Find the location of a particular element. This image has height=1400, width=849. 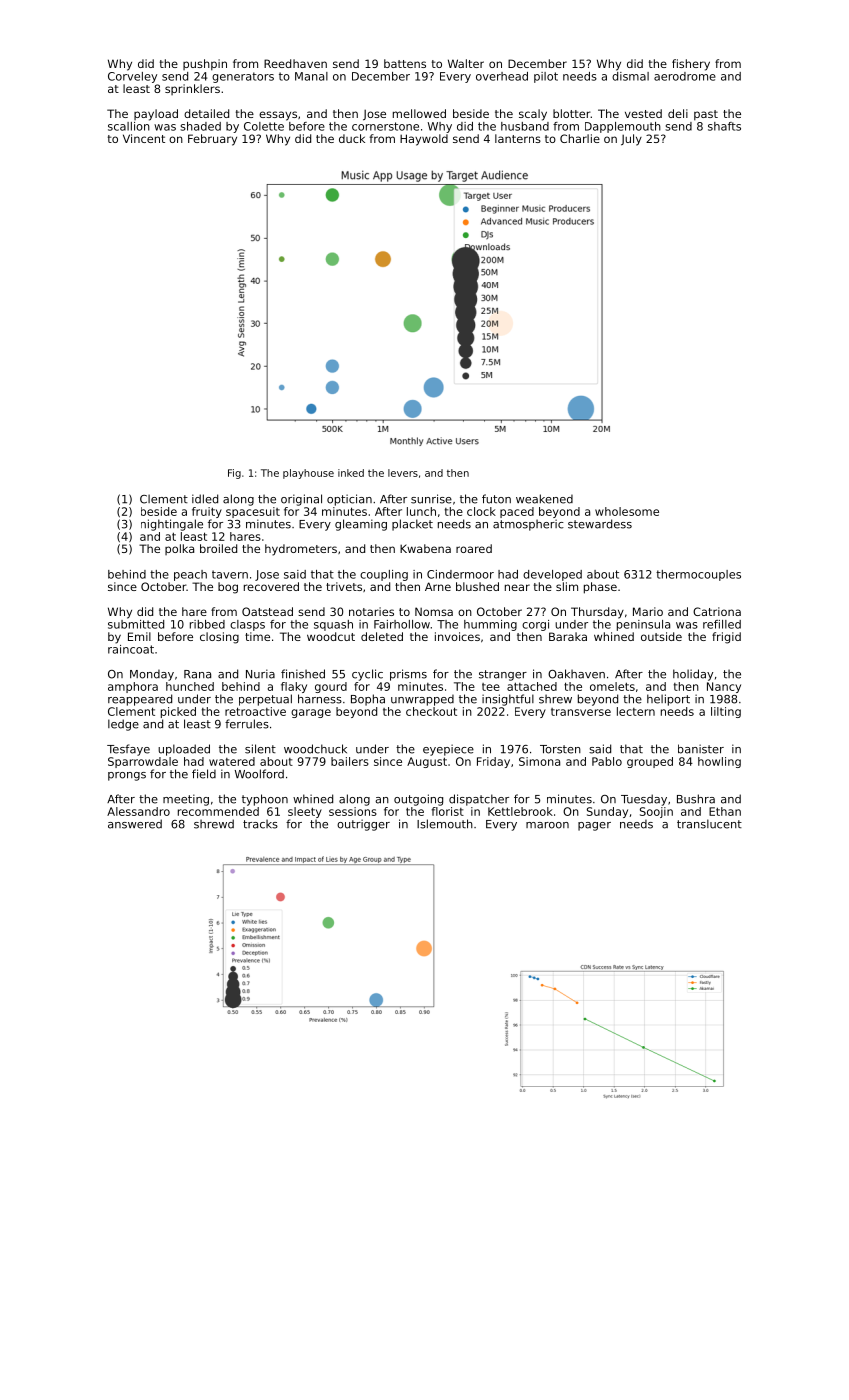

Walter is located at coordinates (466, 63).
